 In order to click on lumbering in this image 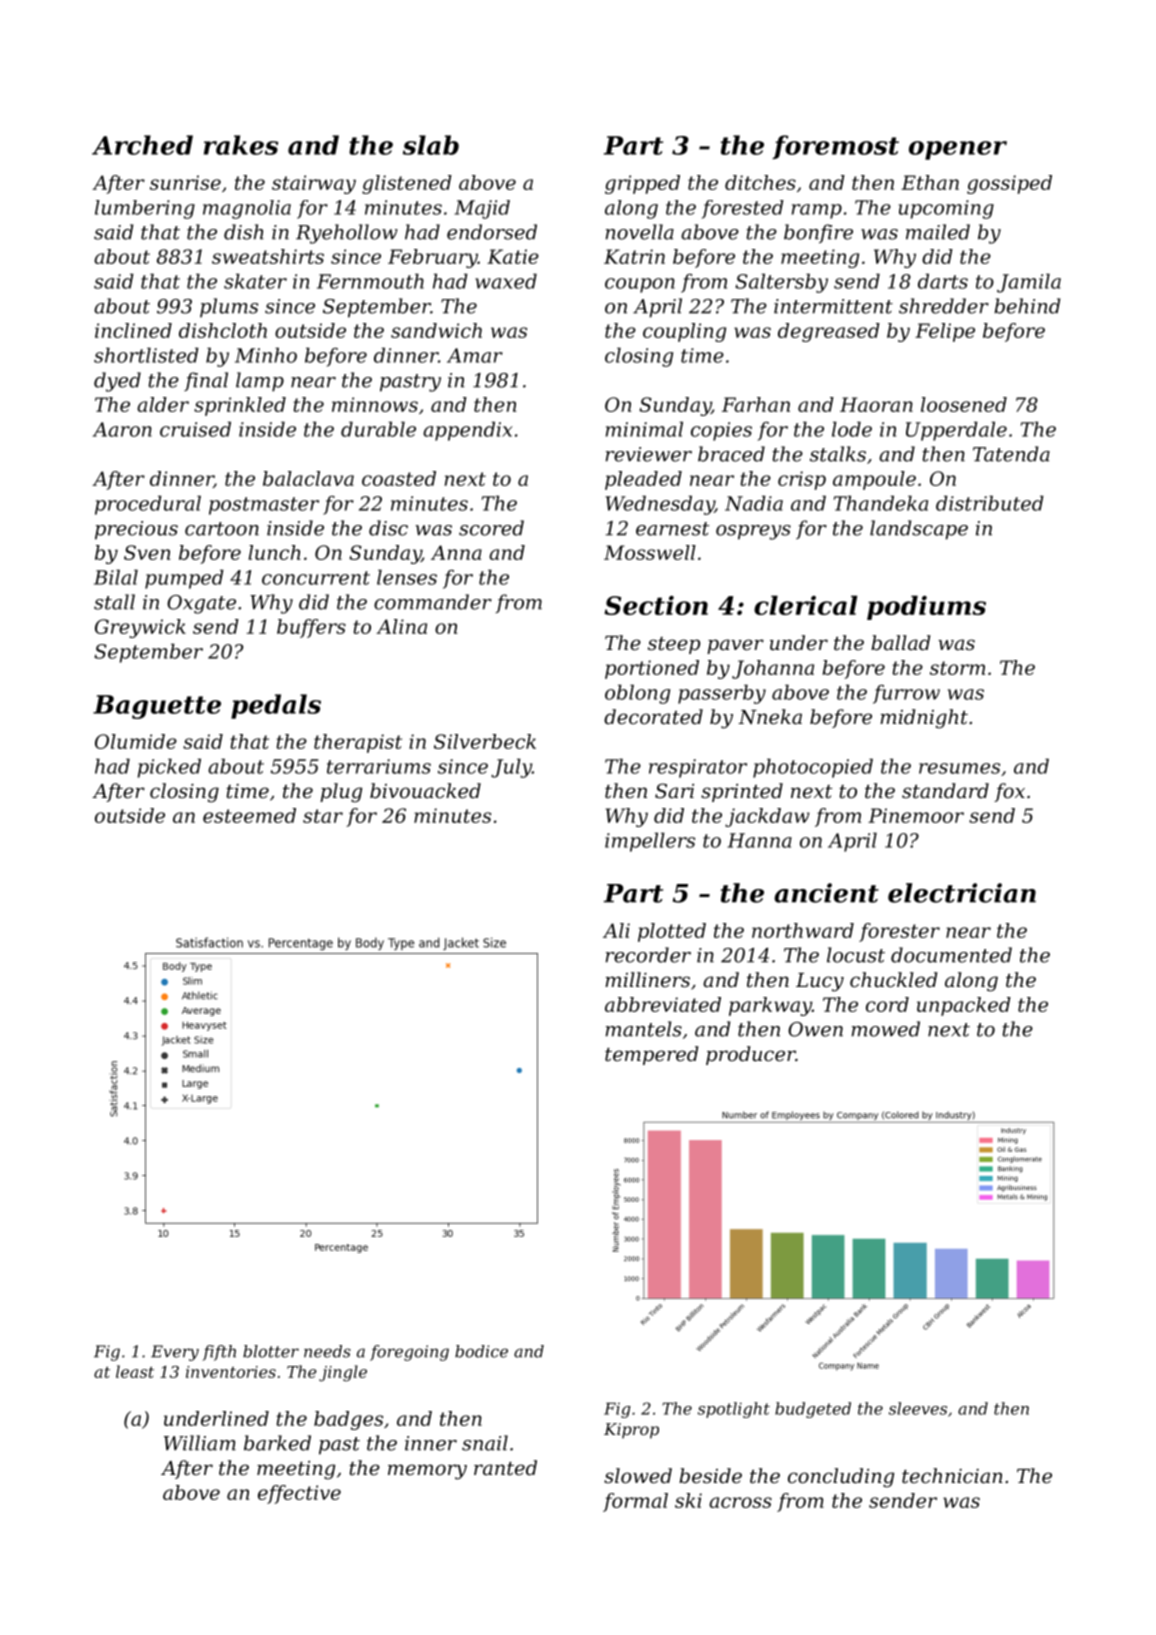, I will do `click(145, 209)`.
